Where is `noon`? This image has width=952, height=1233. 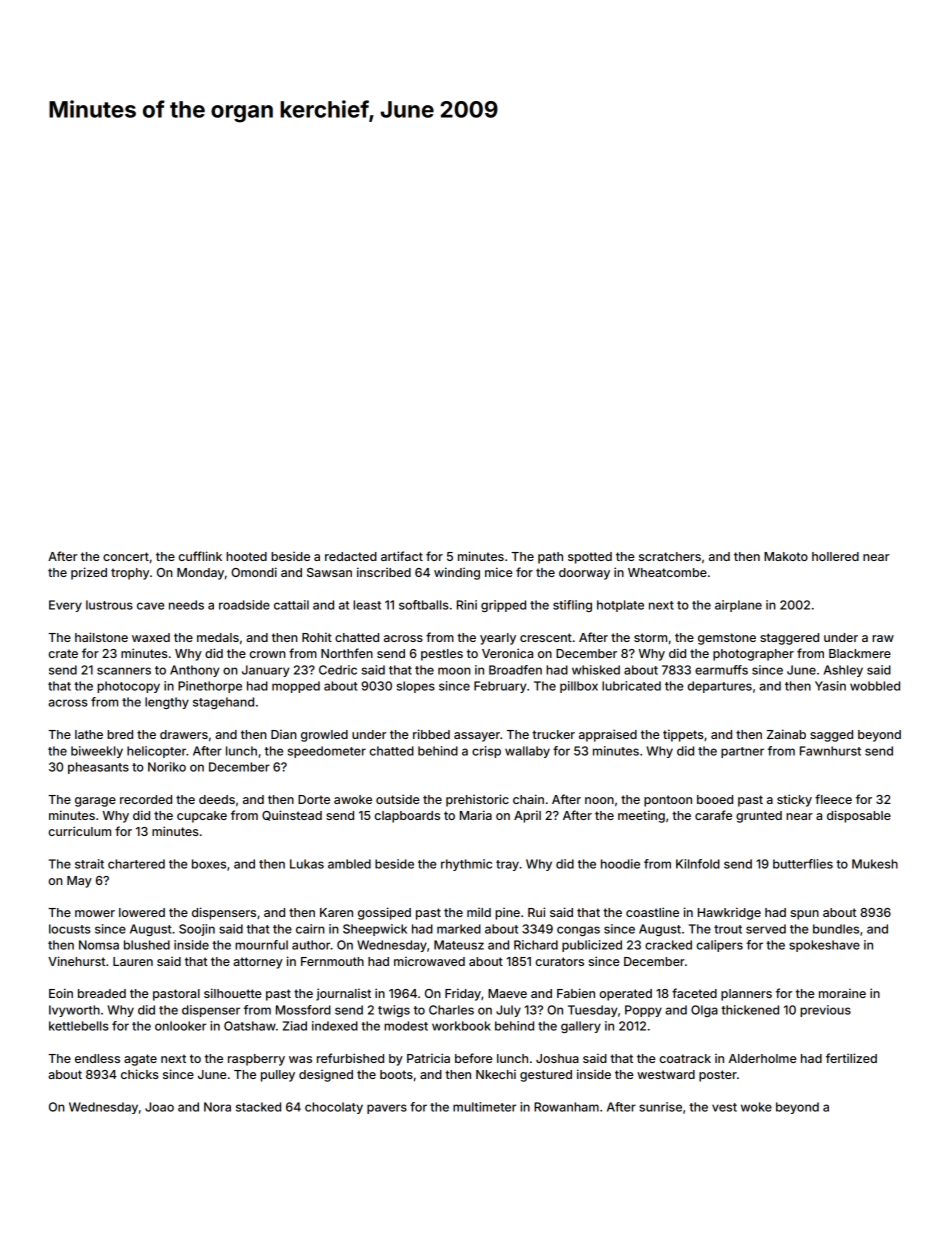 noon is located at coordinates (599, 800).
